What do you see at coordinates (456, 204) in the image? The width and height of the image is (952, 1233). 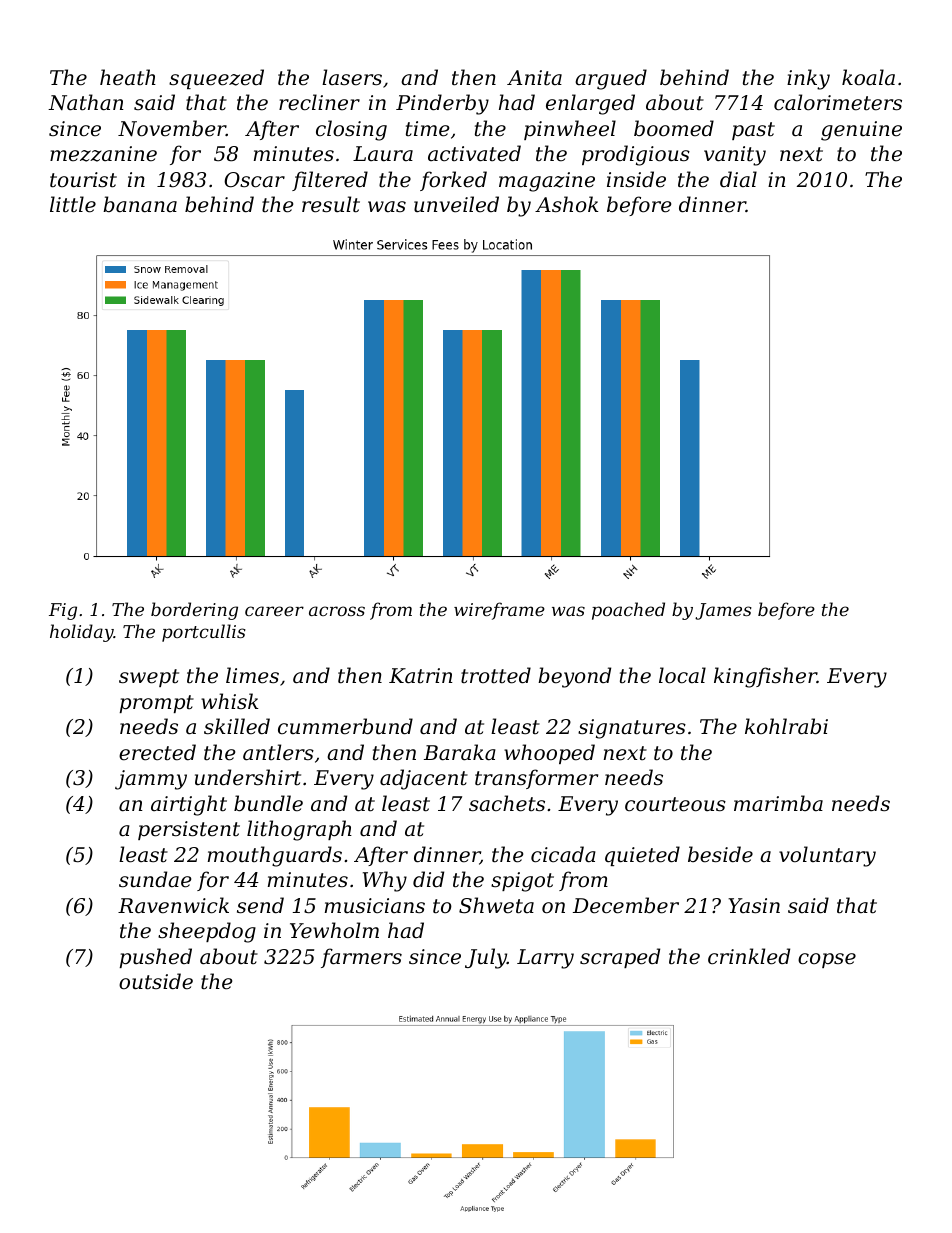 I see `unveiled` at bounding box center [456, 204].
